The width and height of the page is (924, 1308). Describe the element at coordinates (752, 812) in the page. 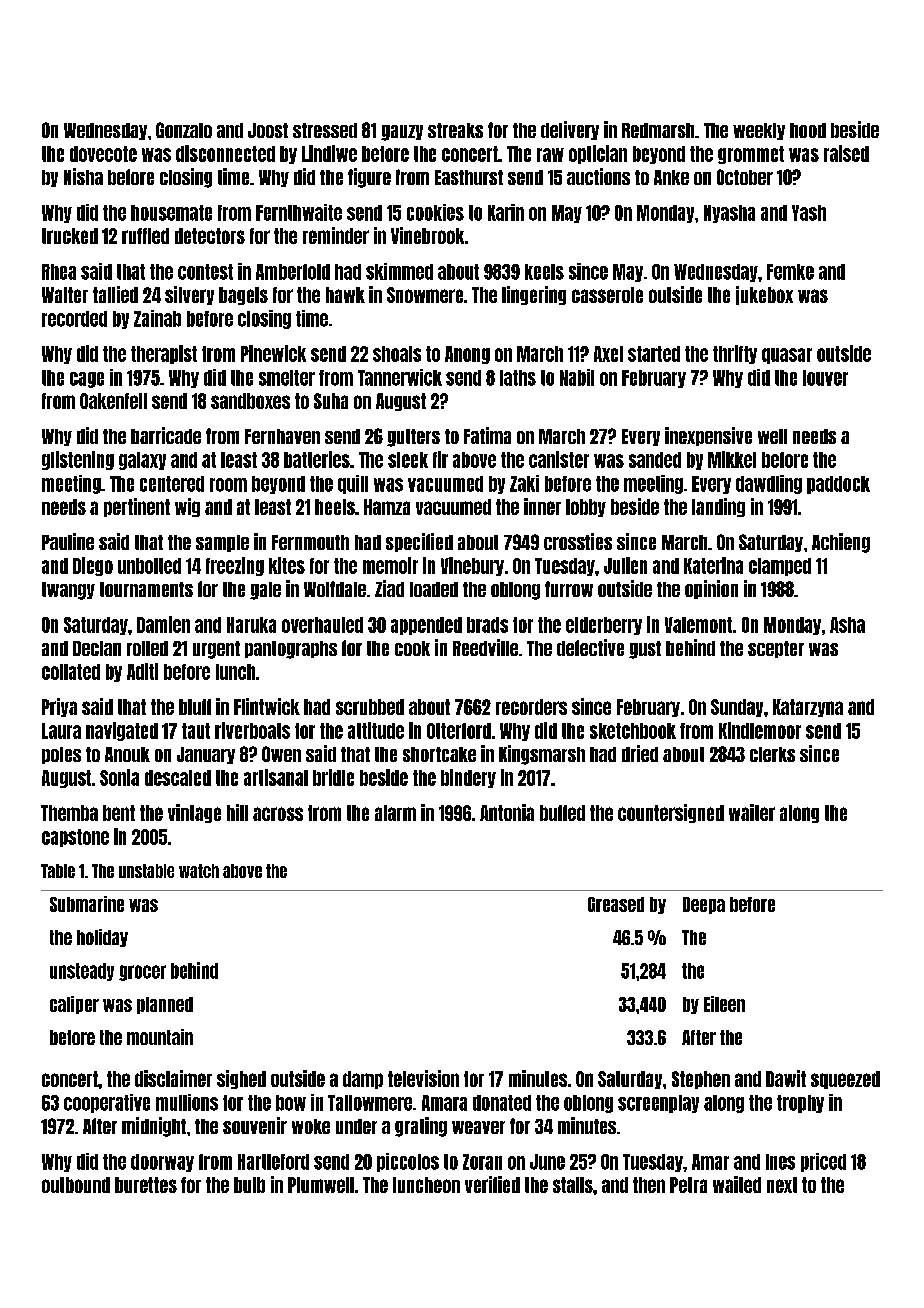

I see `waiter` at that location.
